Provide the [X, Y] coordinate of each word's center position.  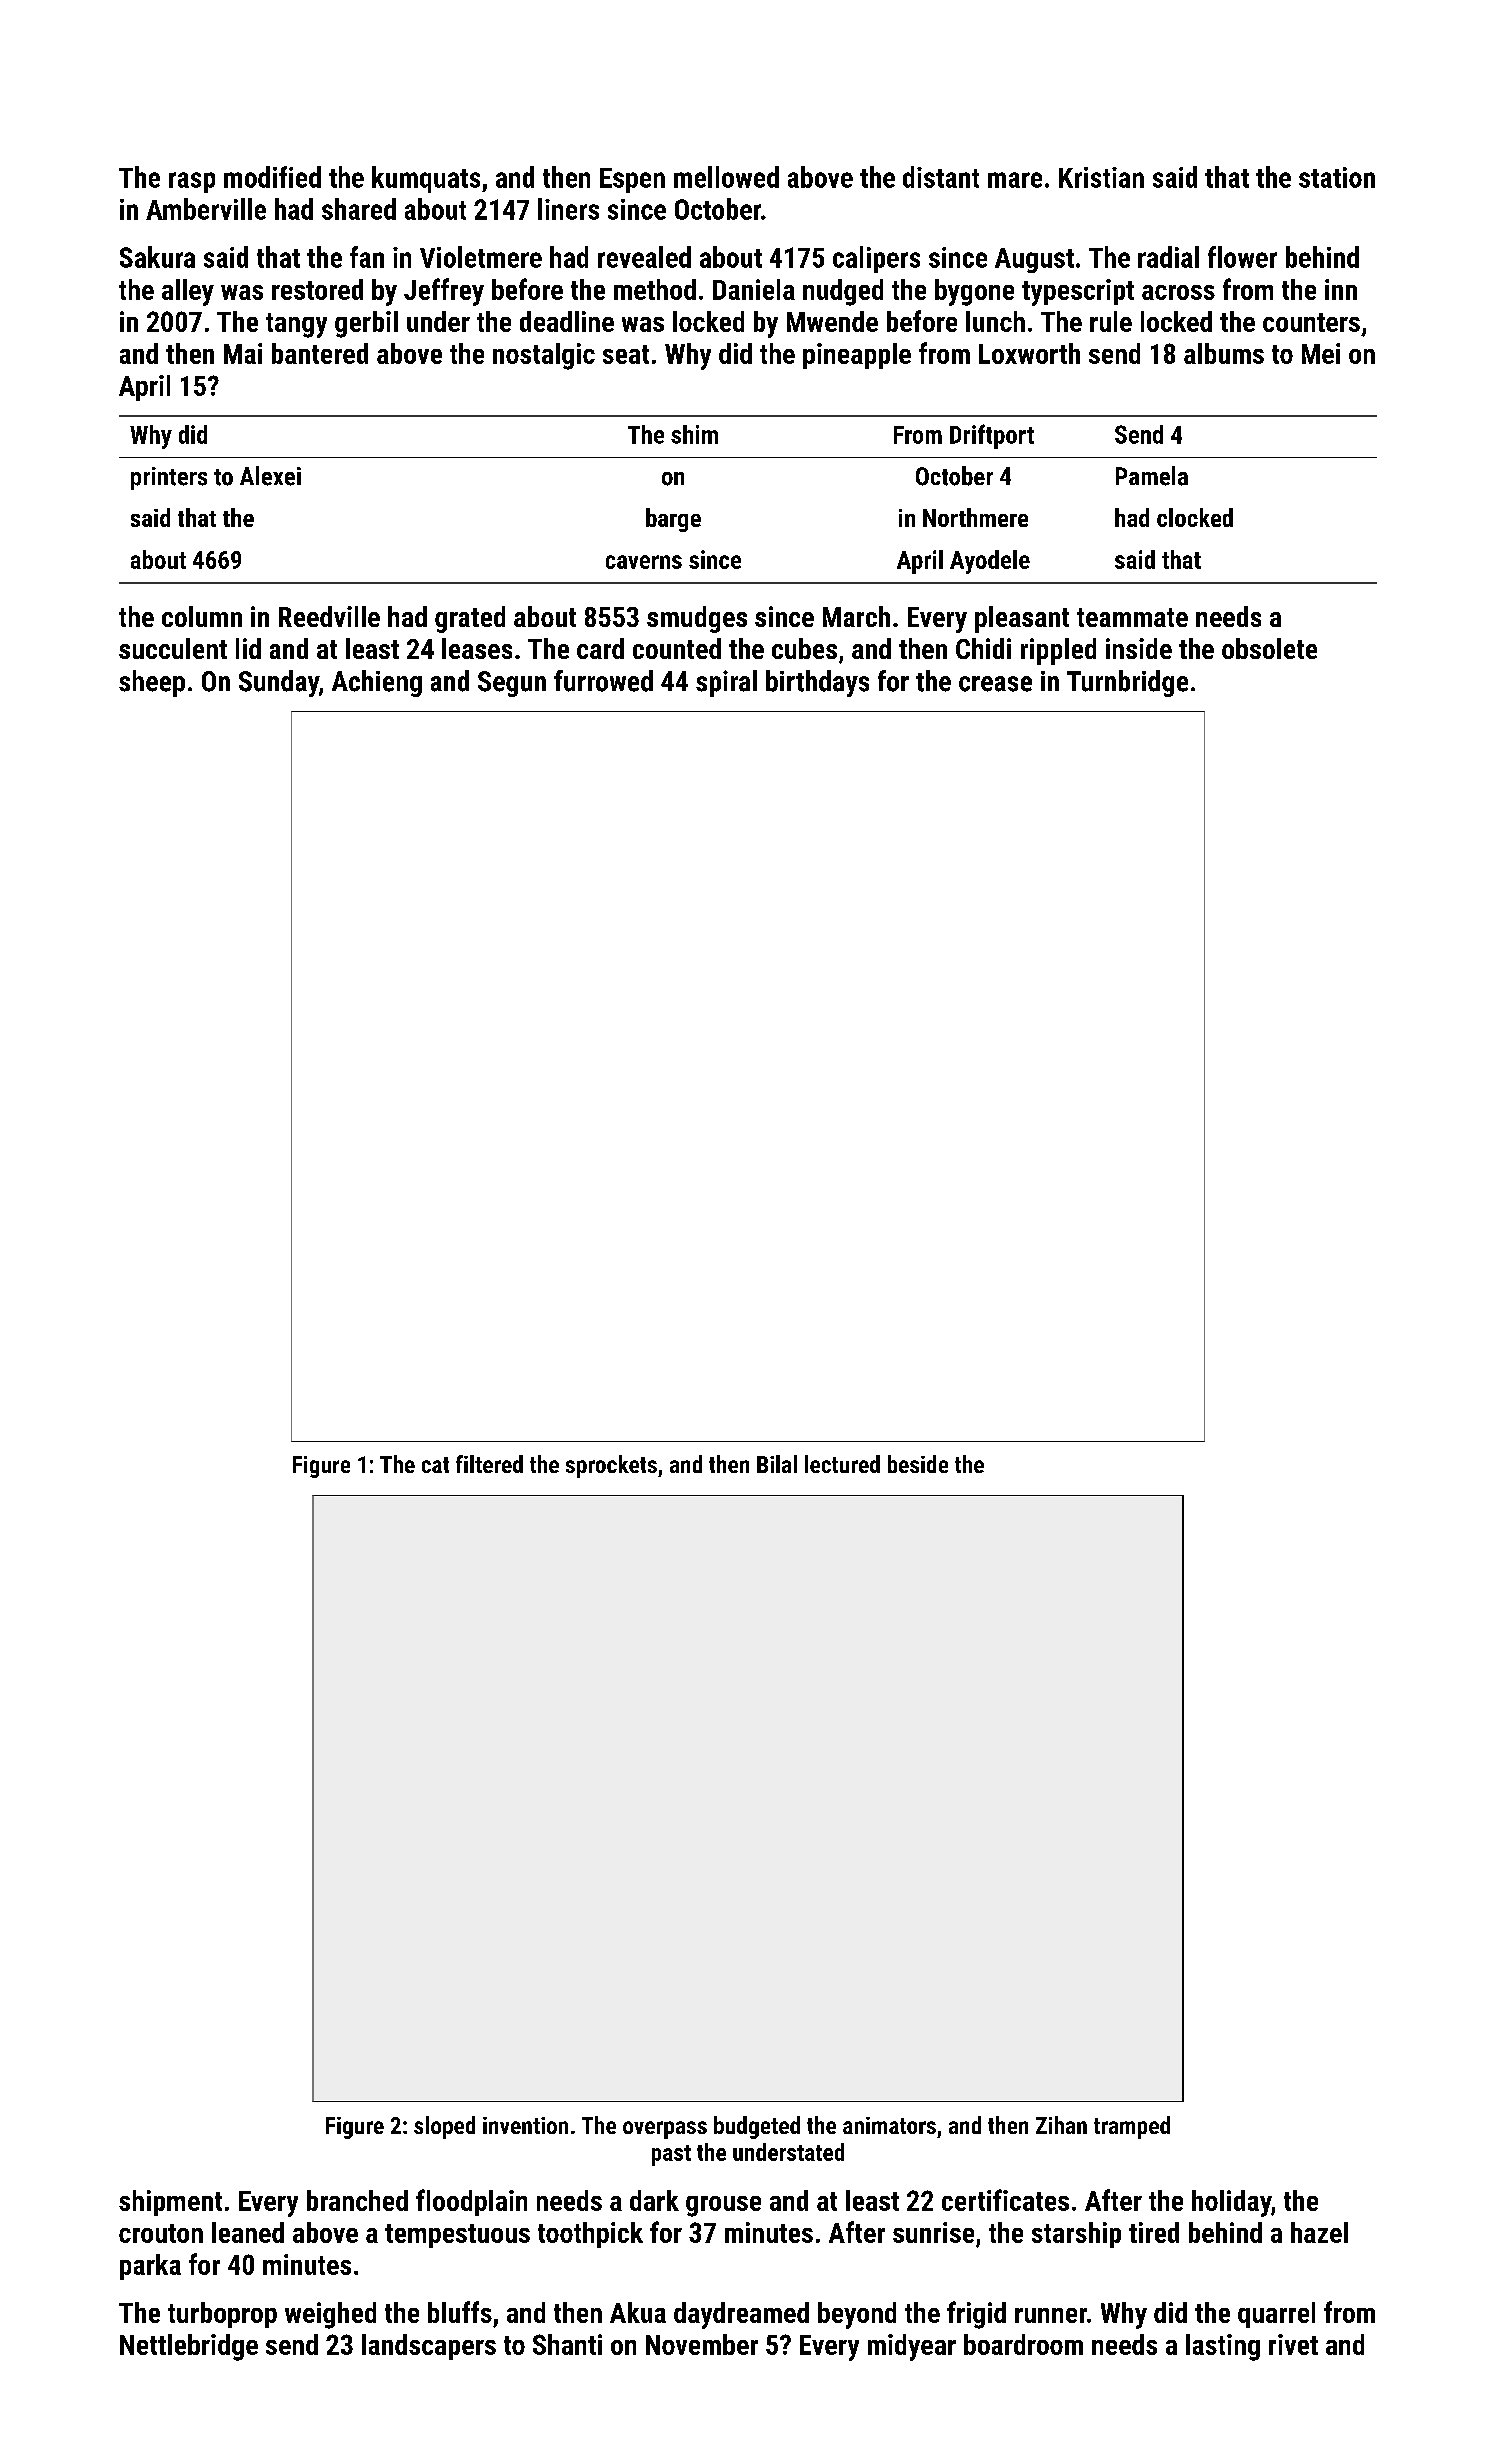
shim [694, 434]
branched [357, 2200]
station [1337, 177]
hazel [1319, 2232]
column [202, 616]
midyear [912, 2347]
